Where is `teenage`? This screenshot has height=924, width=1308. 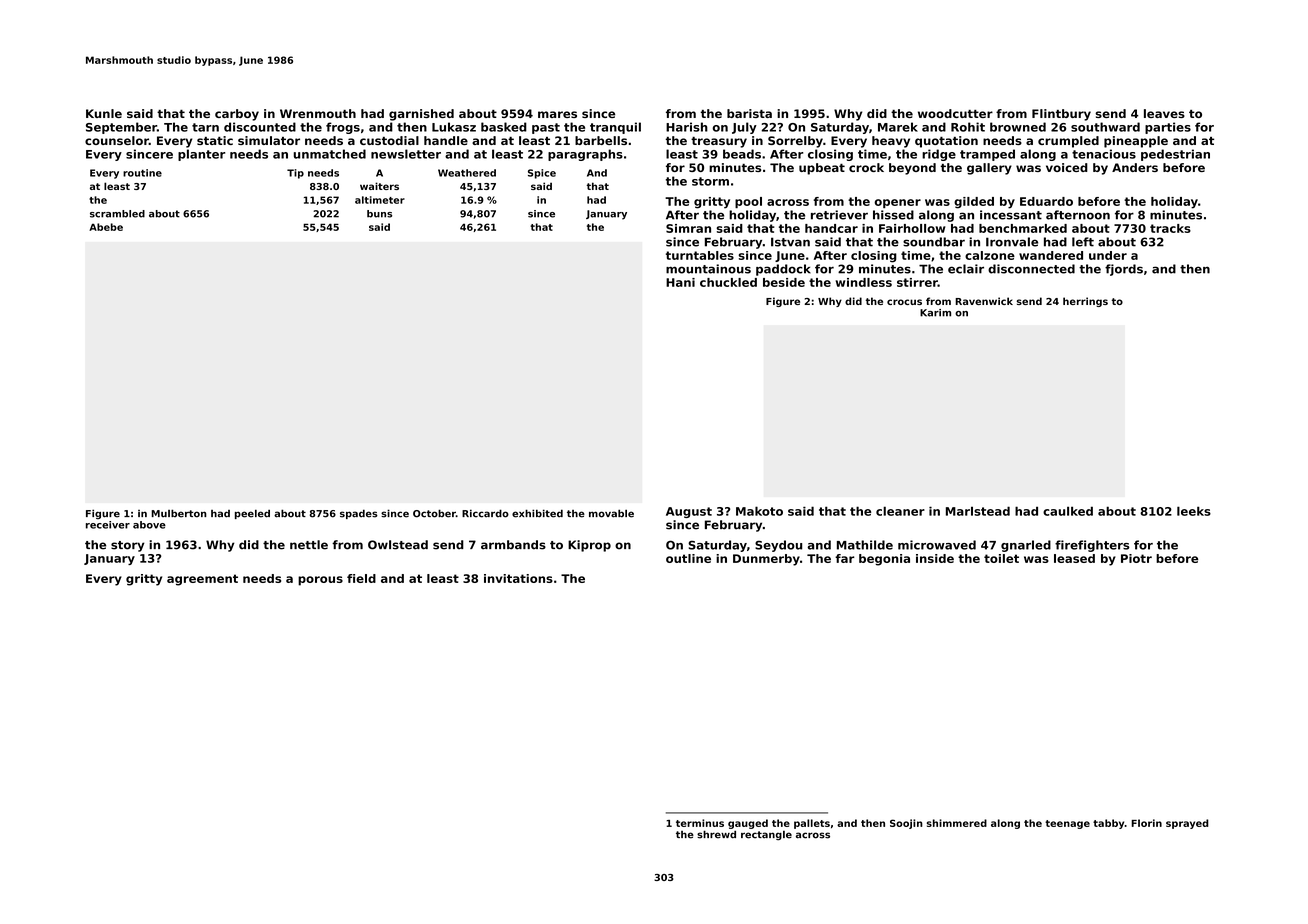 teenage is located at coordinates (1067, 824).
